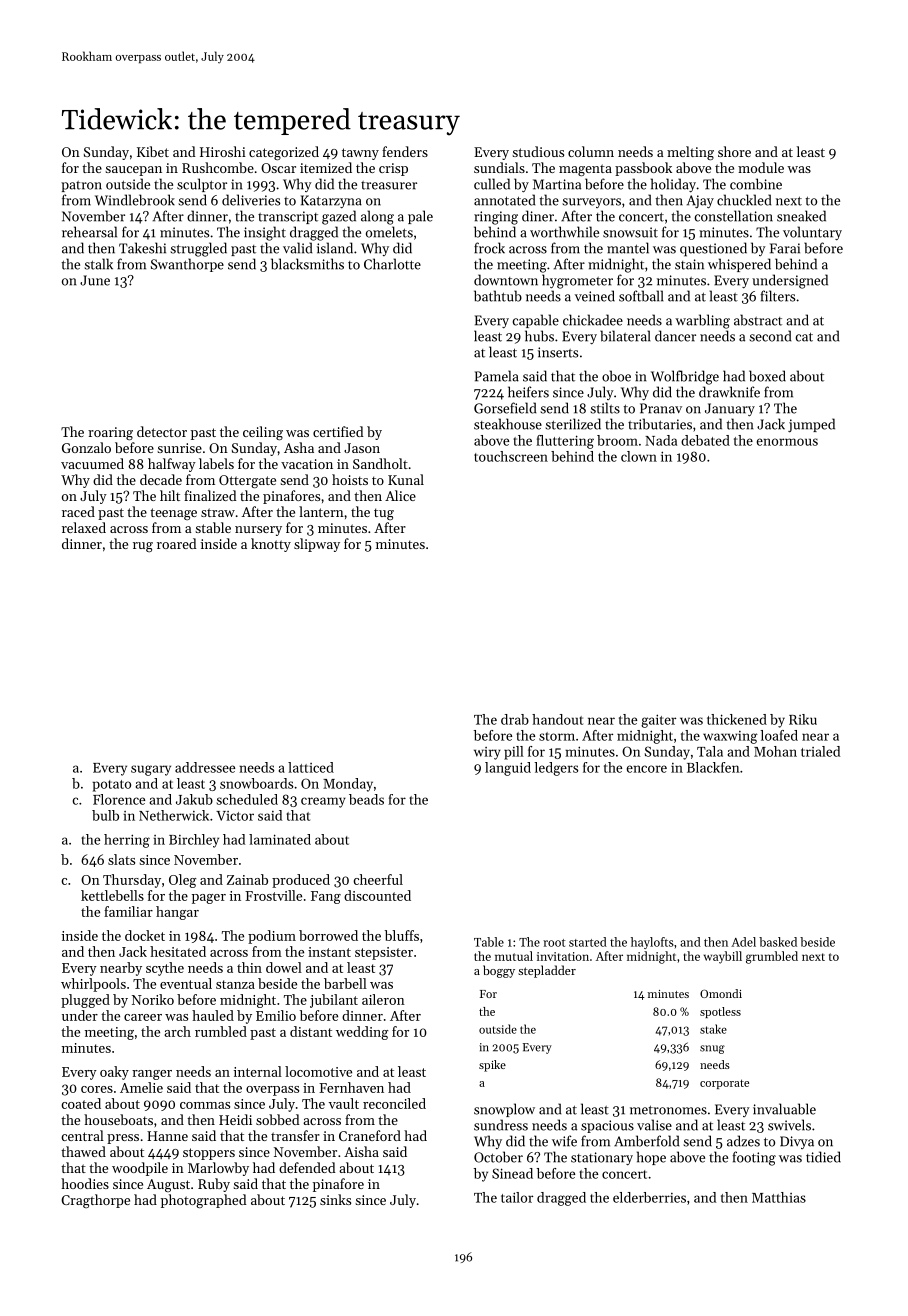  I want to click on languid, so click(508, 769).
